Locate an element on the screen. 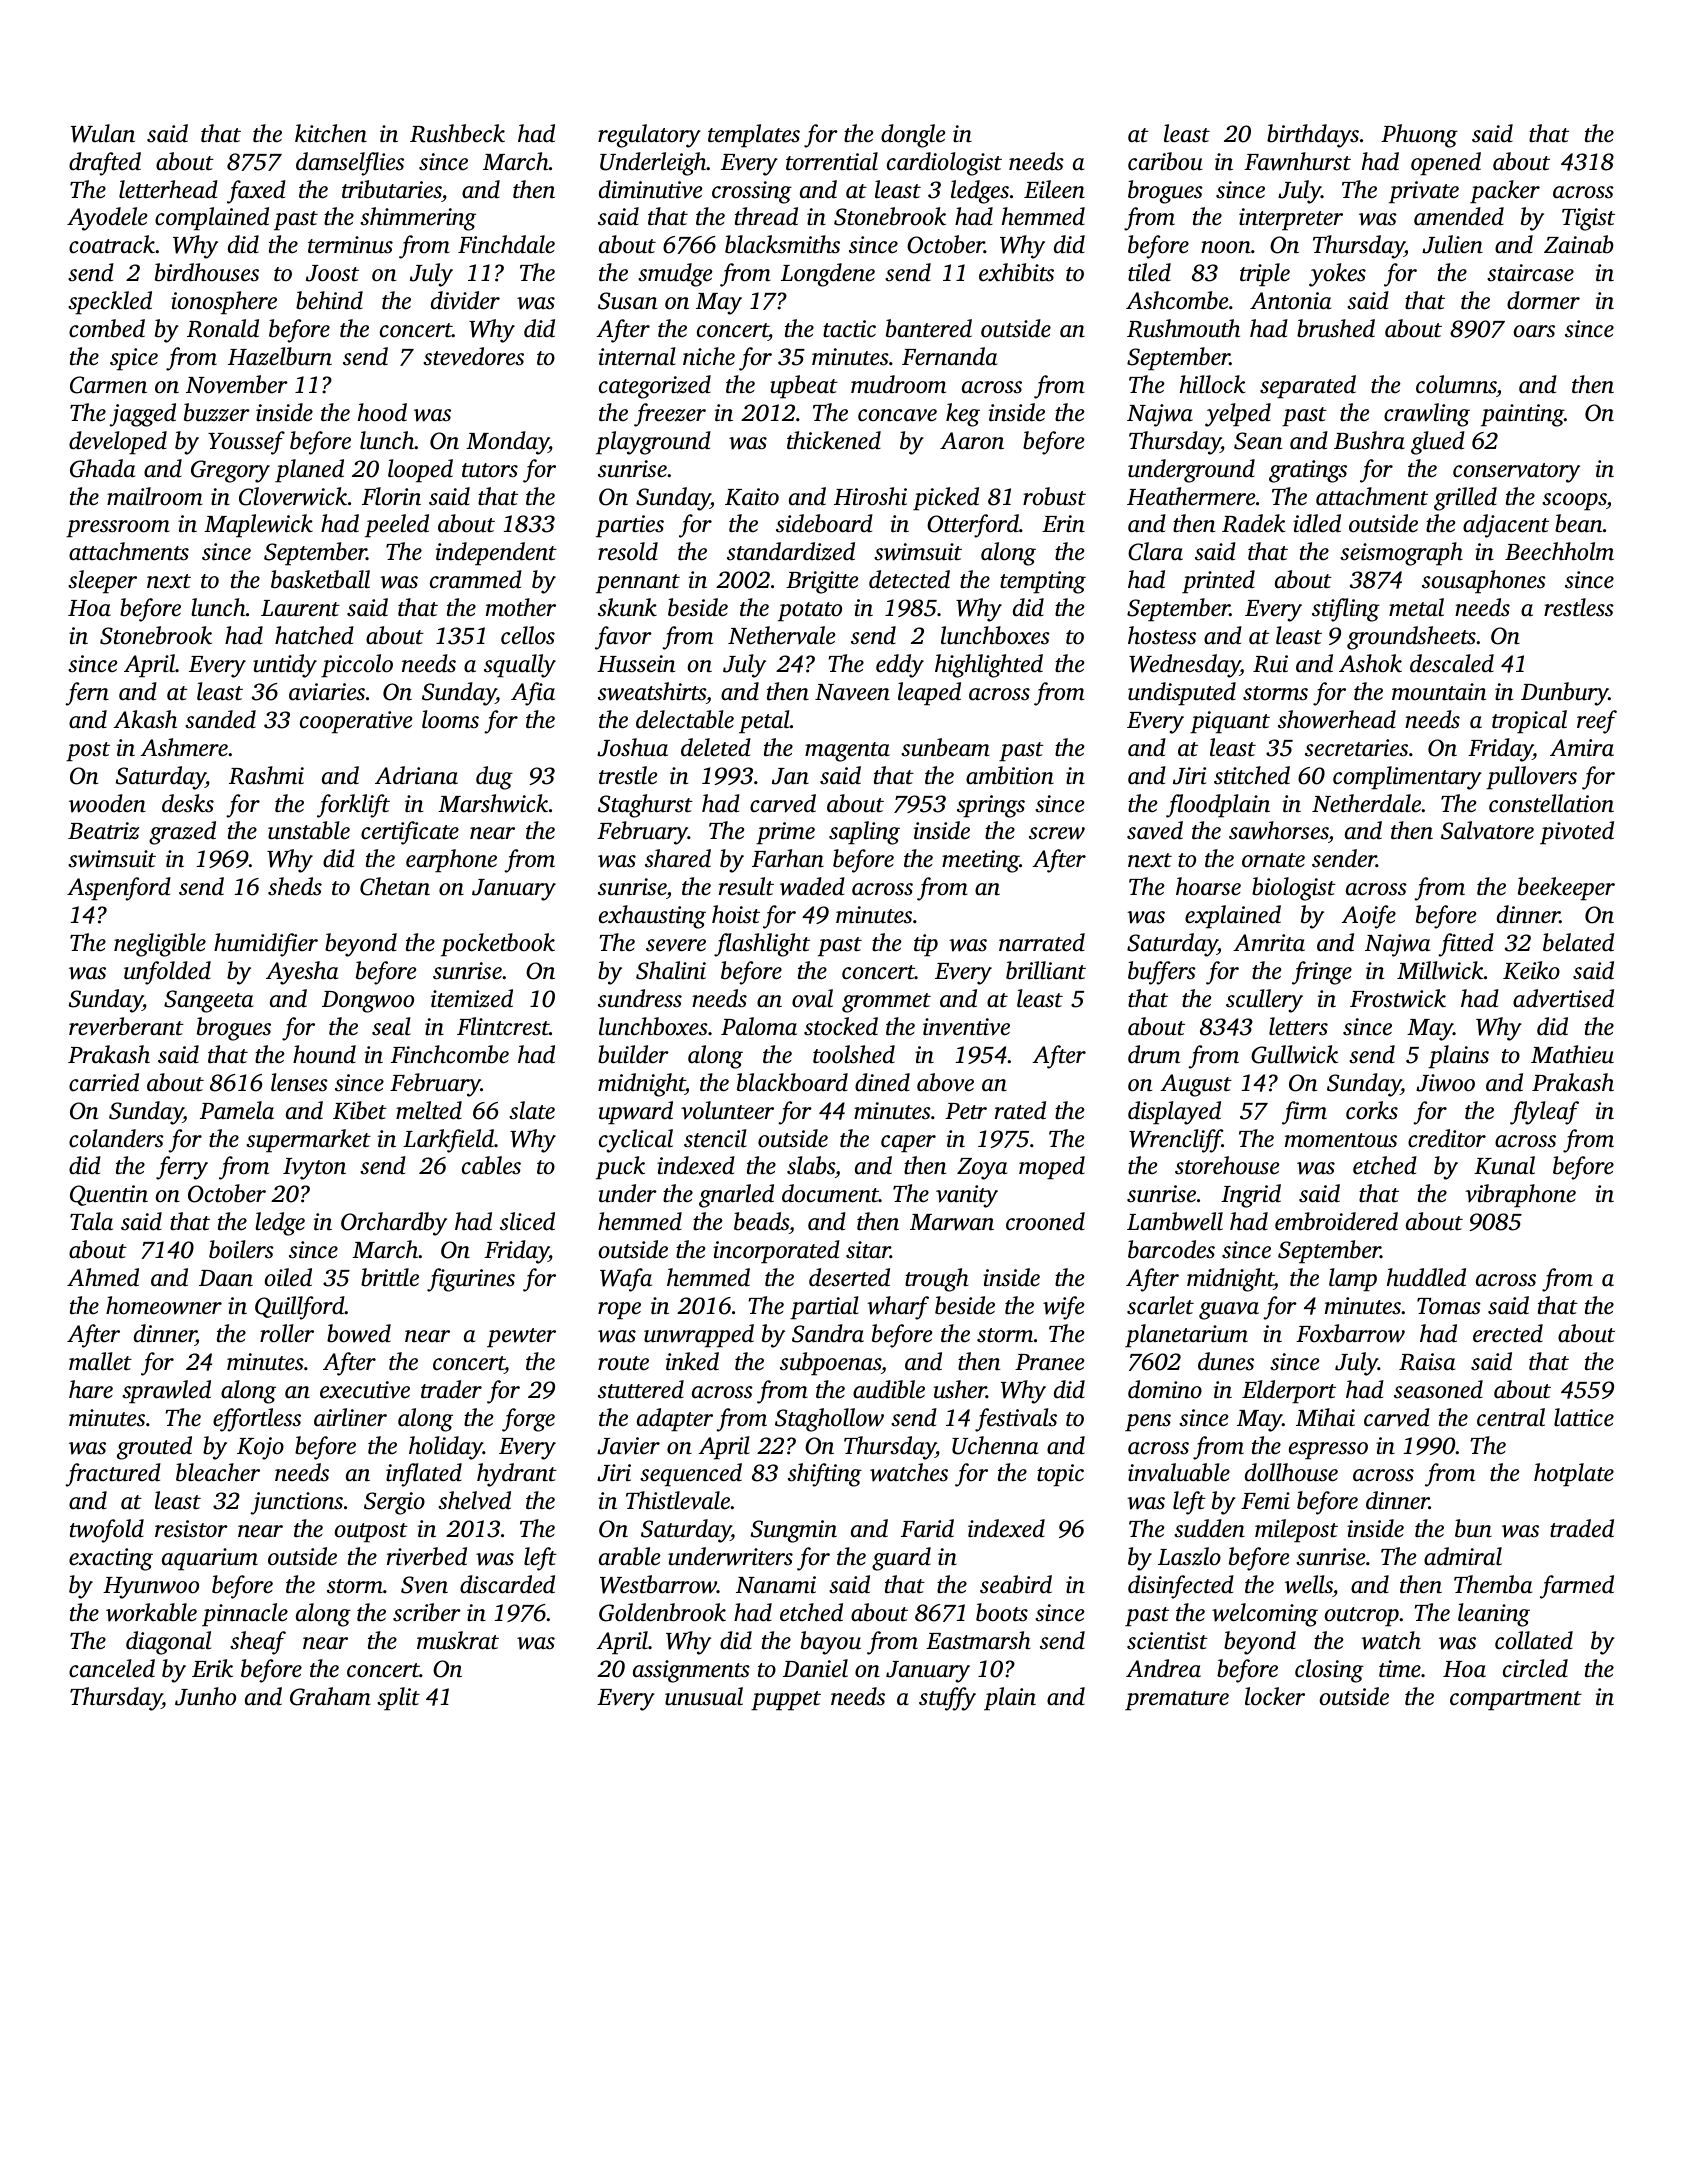 Image resolution: width=1683 pixels, height=2178 pixels. biologist is located at coordinates (1294, 889).
